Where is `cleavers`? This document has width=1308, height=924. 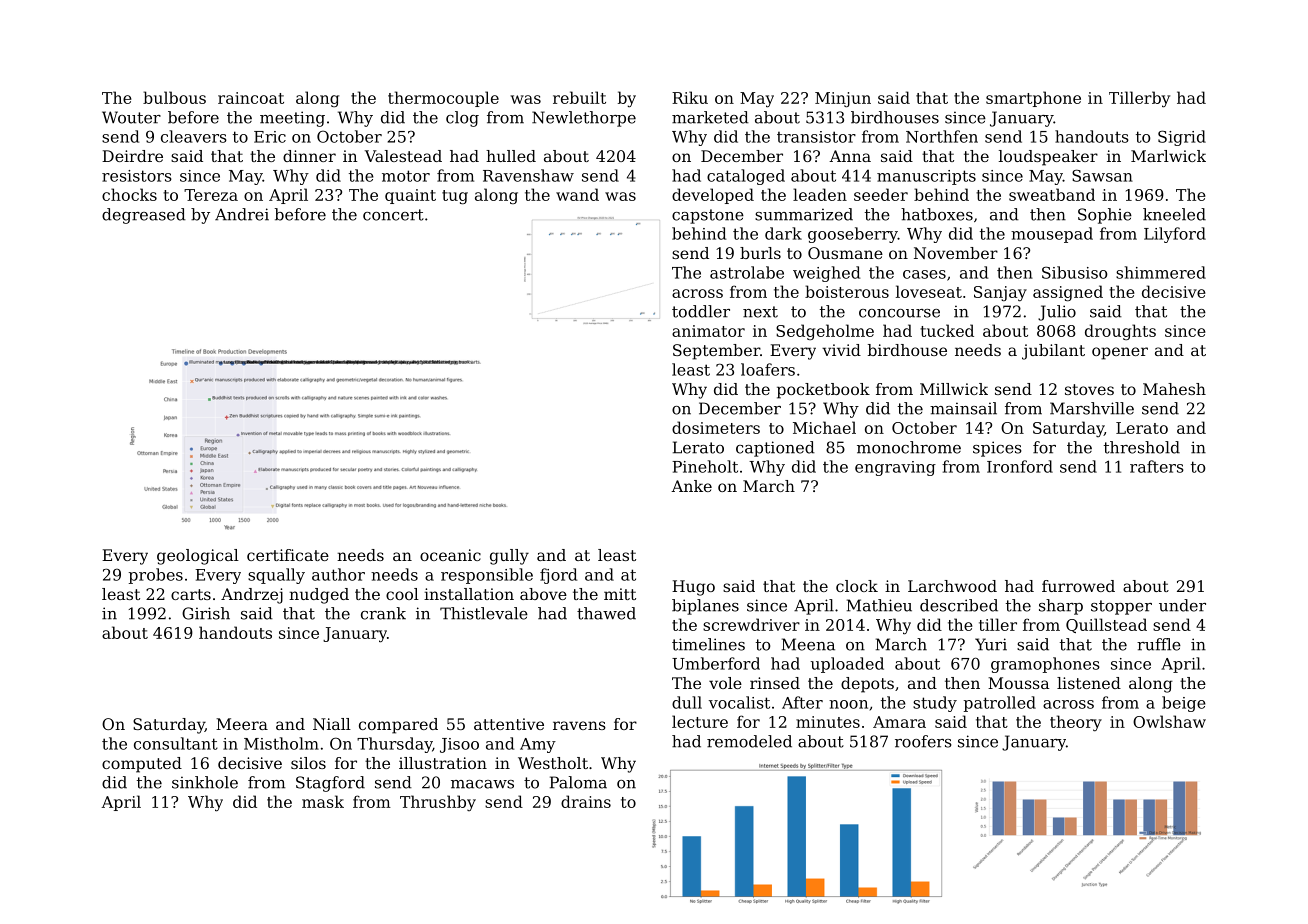 cleavers is located at coordinates (194, 136).
